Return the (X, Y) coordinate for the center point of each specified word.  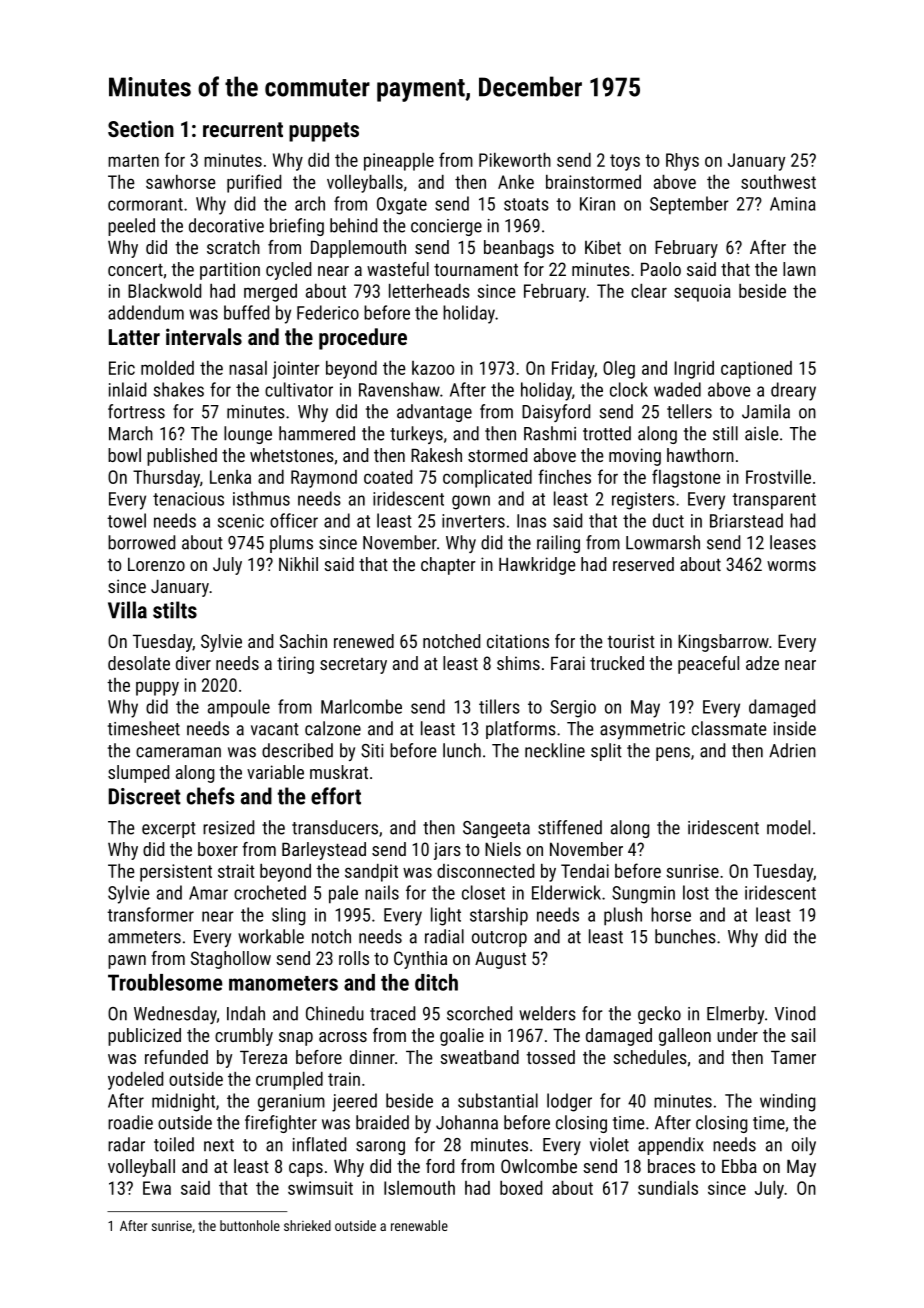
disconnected (485, 871)
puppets (324, 132)
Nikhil (298, 564)
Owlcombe (539, 1166)
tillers (499, 706)
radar (126, 1144)
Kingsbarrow (723, 643)
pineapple (399, 162)
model (788, 827)
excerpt (169, 830)
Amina (792, 204)
